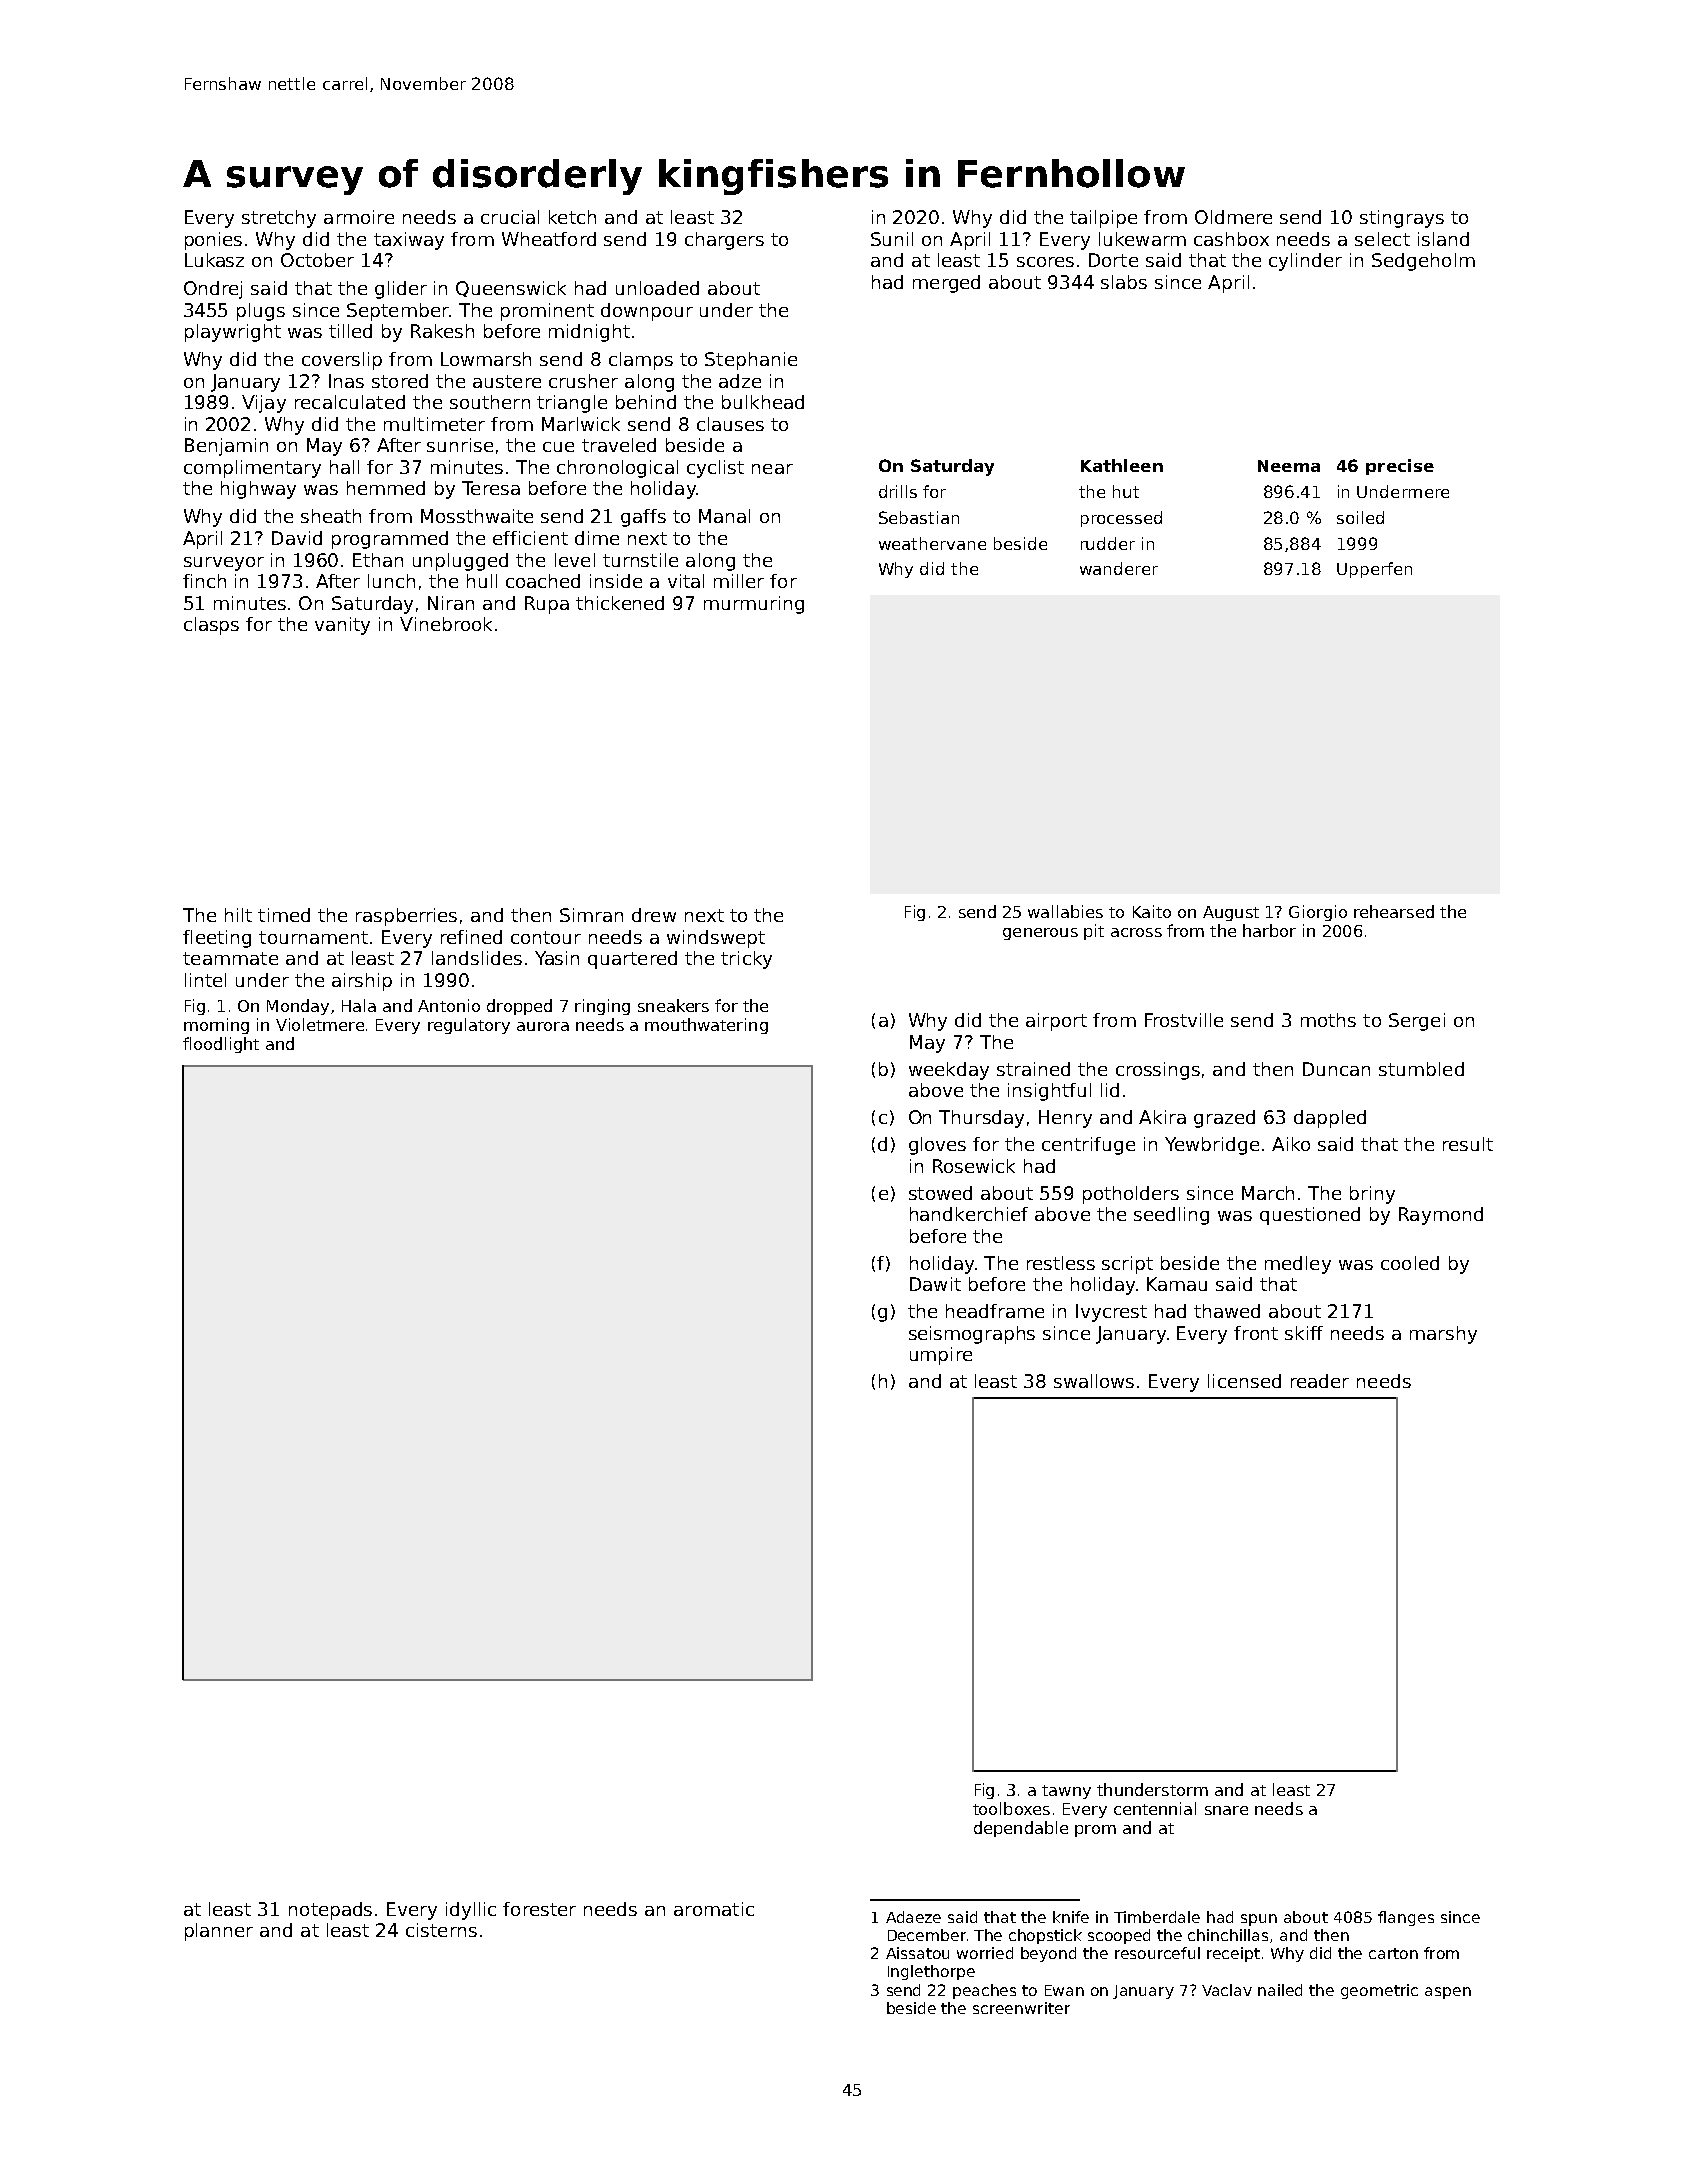  What do you see at coordinates (205, 980) in the image?
I see `lintel` at bounding box center [205, 980].
